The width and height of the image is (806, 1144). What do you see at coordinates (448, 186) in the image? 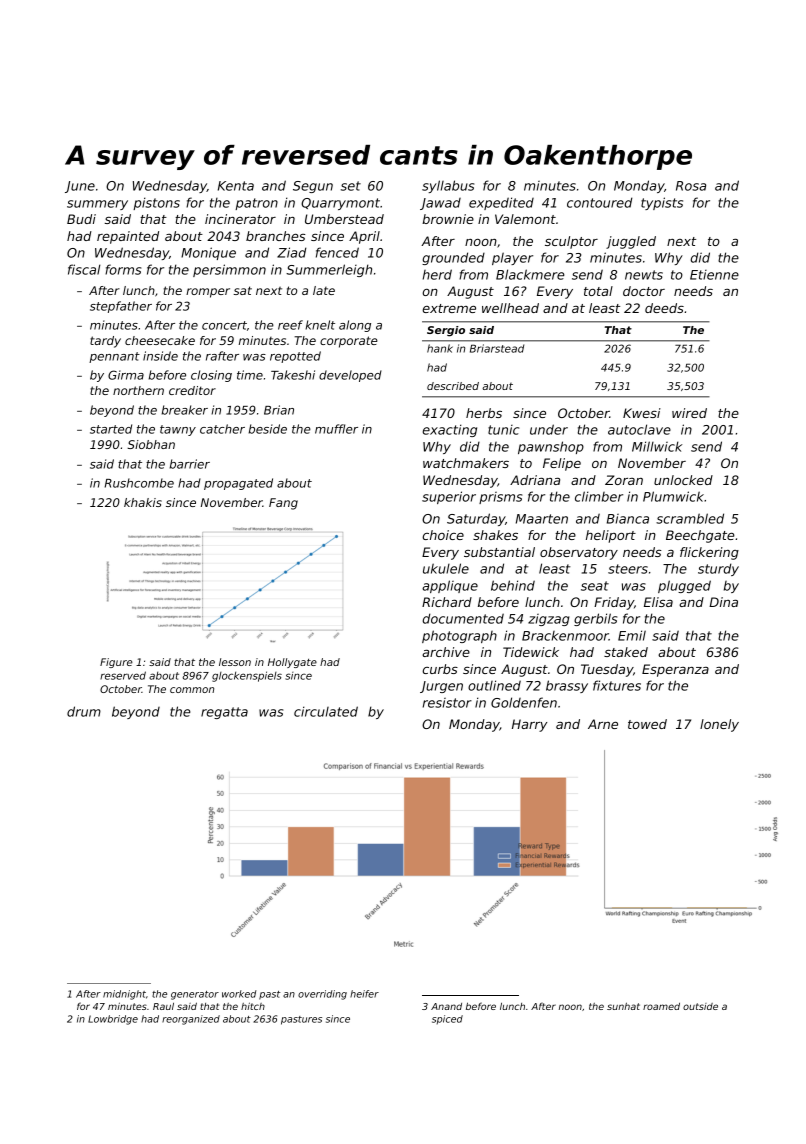
I see `syllabus` at bounding box center [448, 186].
